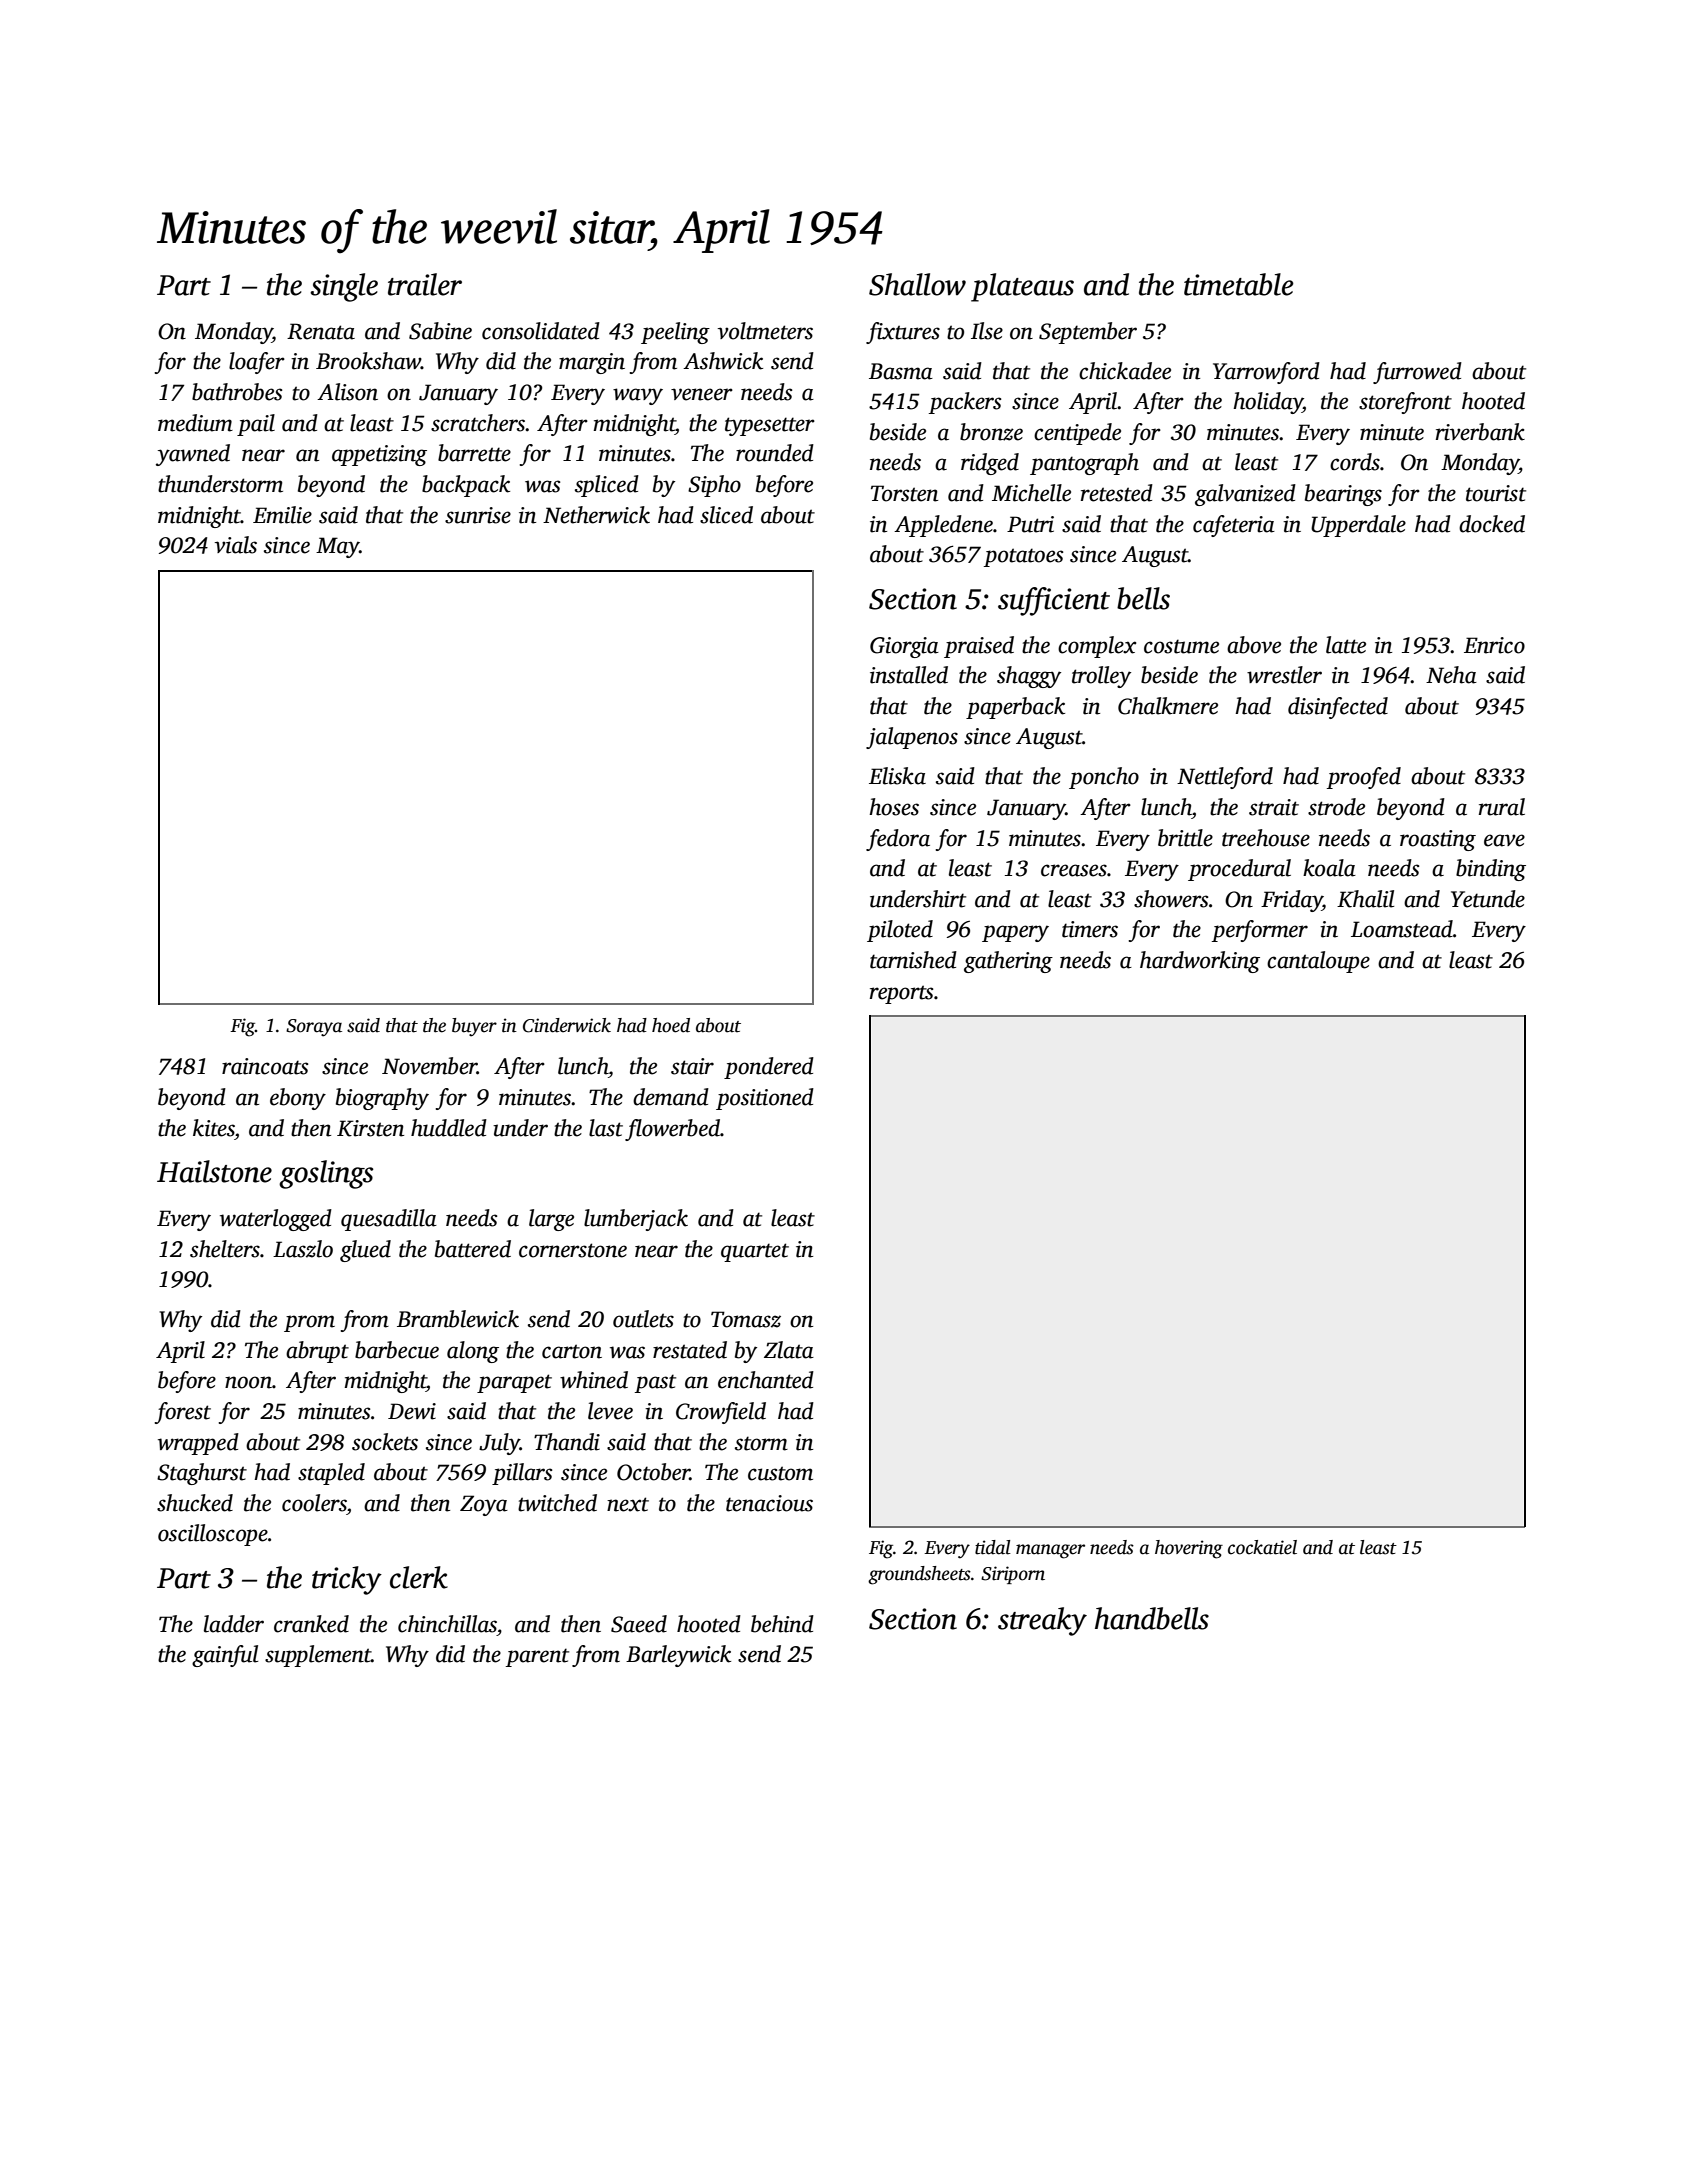  Describe the element at coordinates (338, 547) in the screenshot. I see `May` at that location.
